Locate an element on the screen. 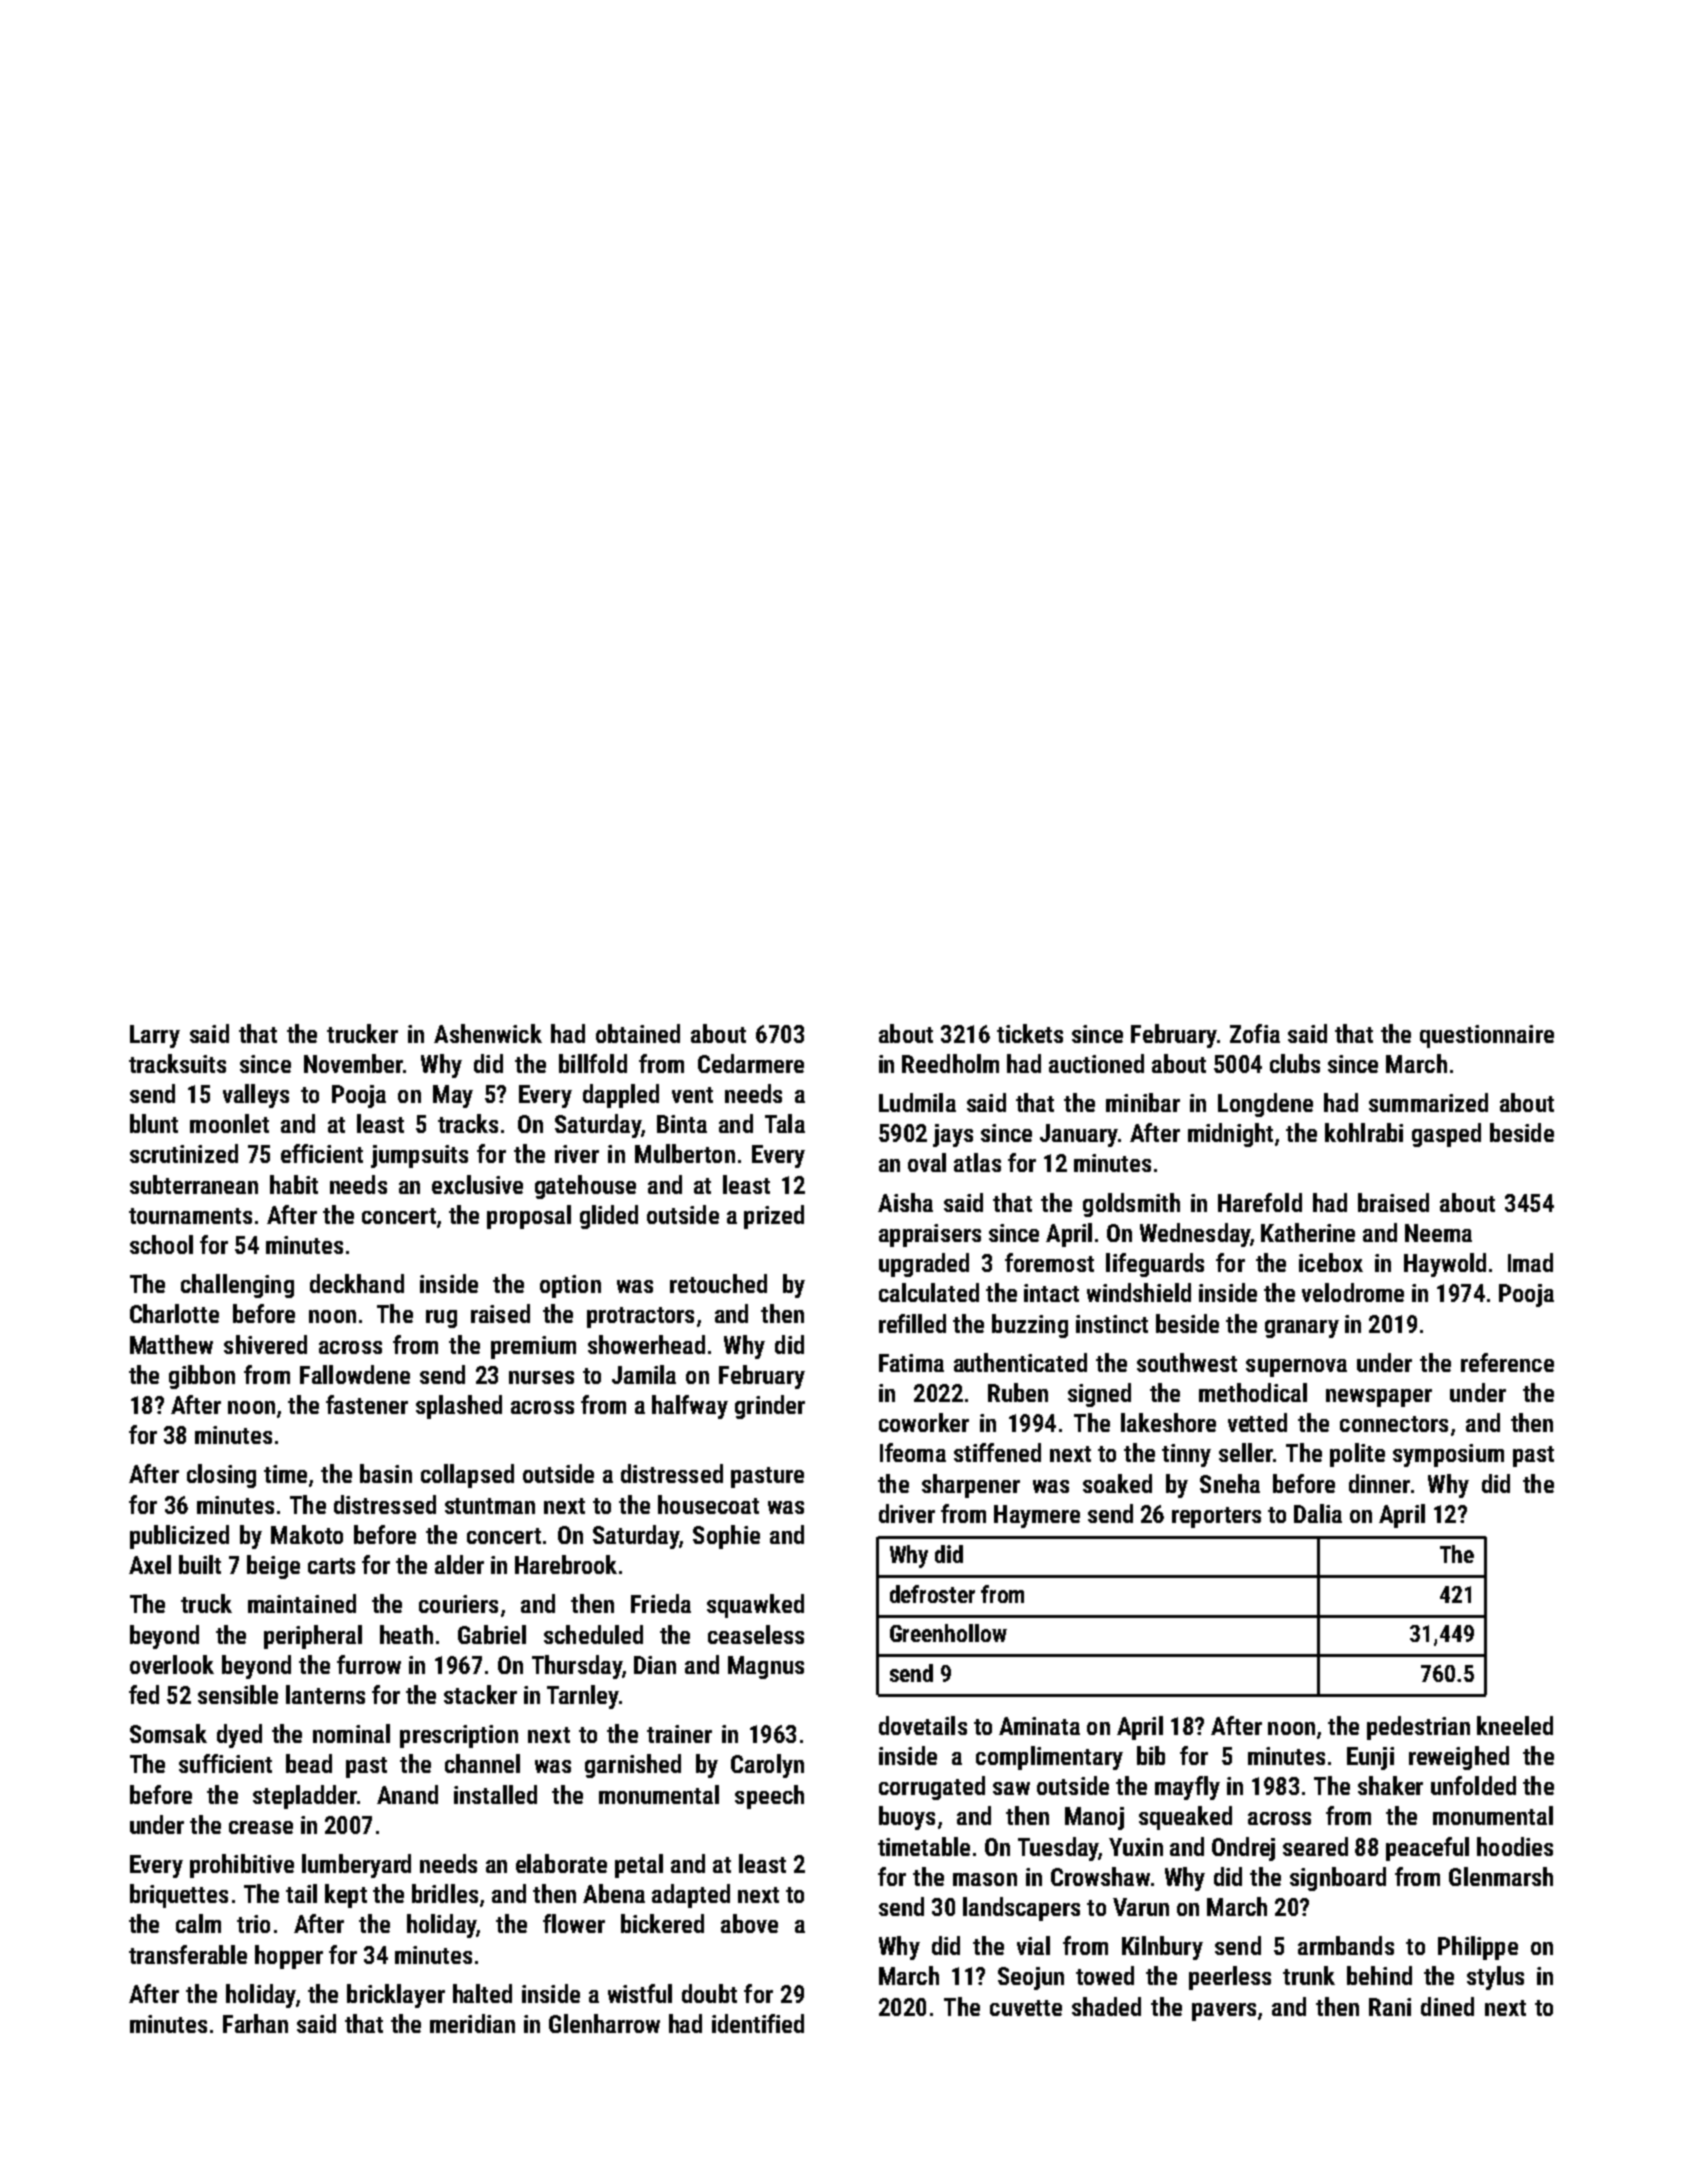 The image size is (1683, 2178). beige is located at coordinates (273, 1567).
